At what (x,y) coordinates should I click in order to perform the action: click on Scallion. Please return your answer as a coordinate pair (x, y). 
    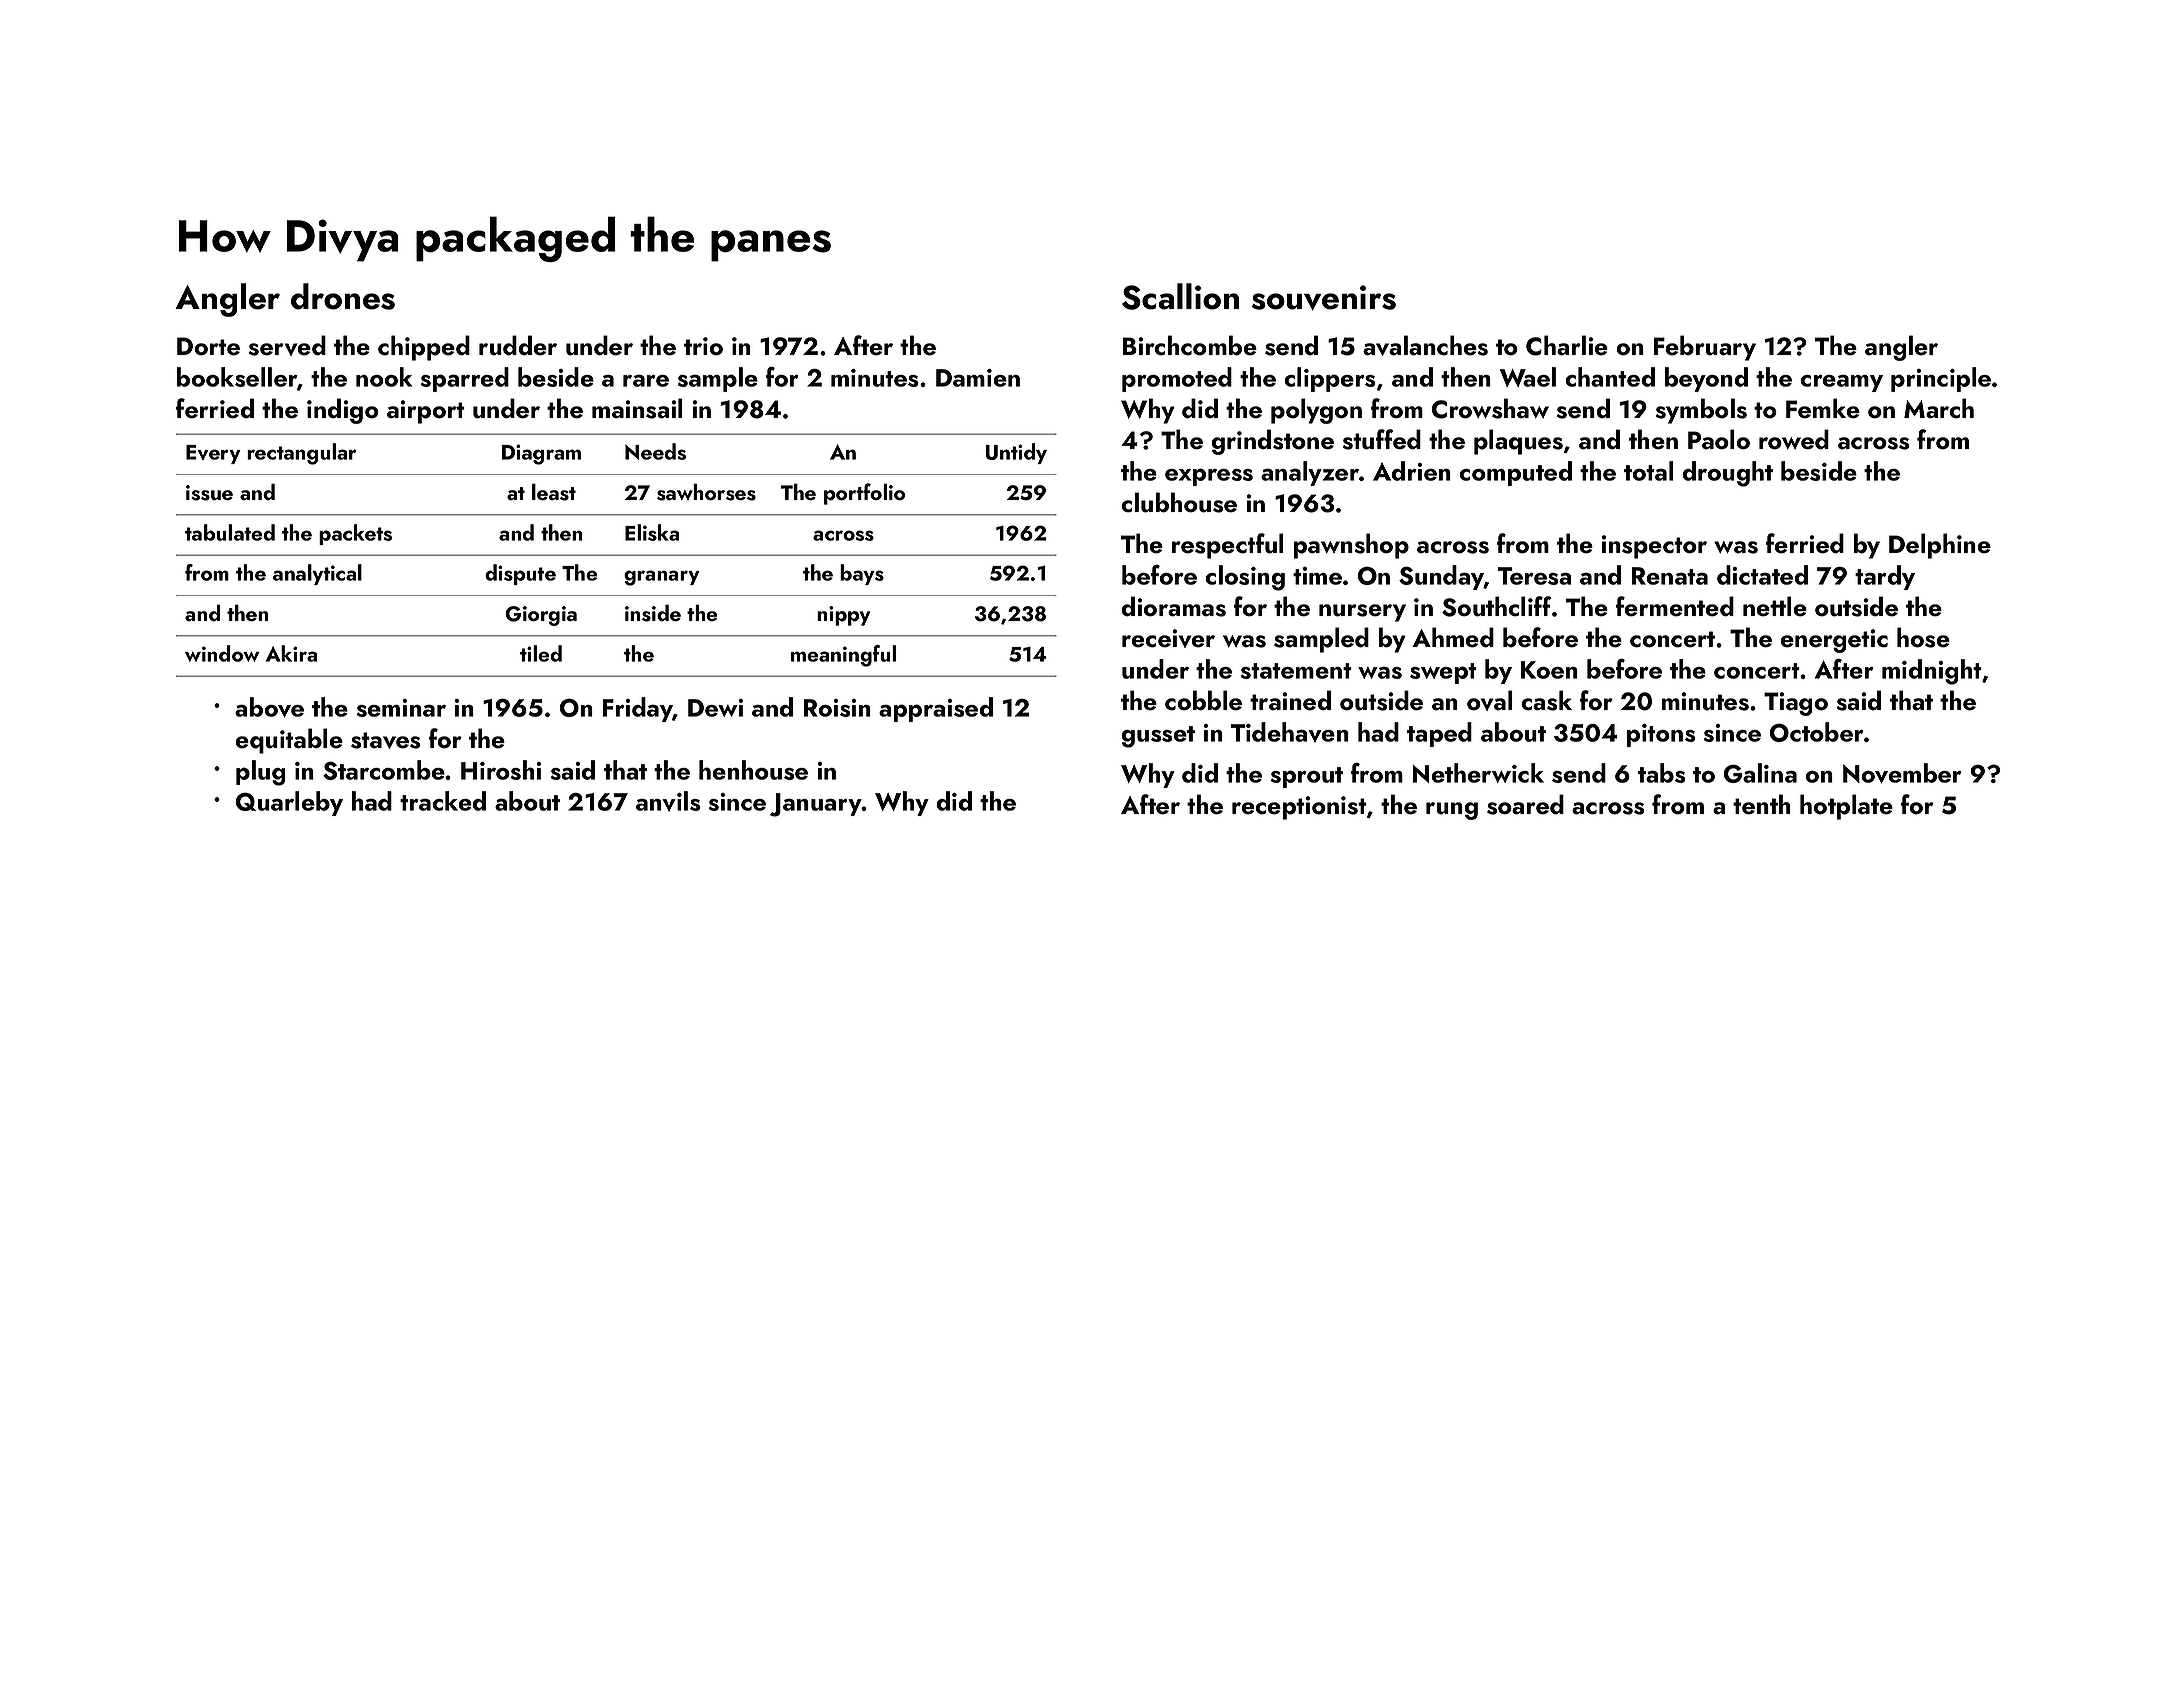
    Looking at the image, I should click on (1180, 296).
